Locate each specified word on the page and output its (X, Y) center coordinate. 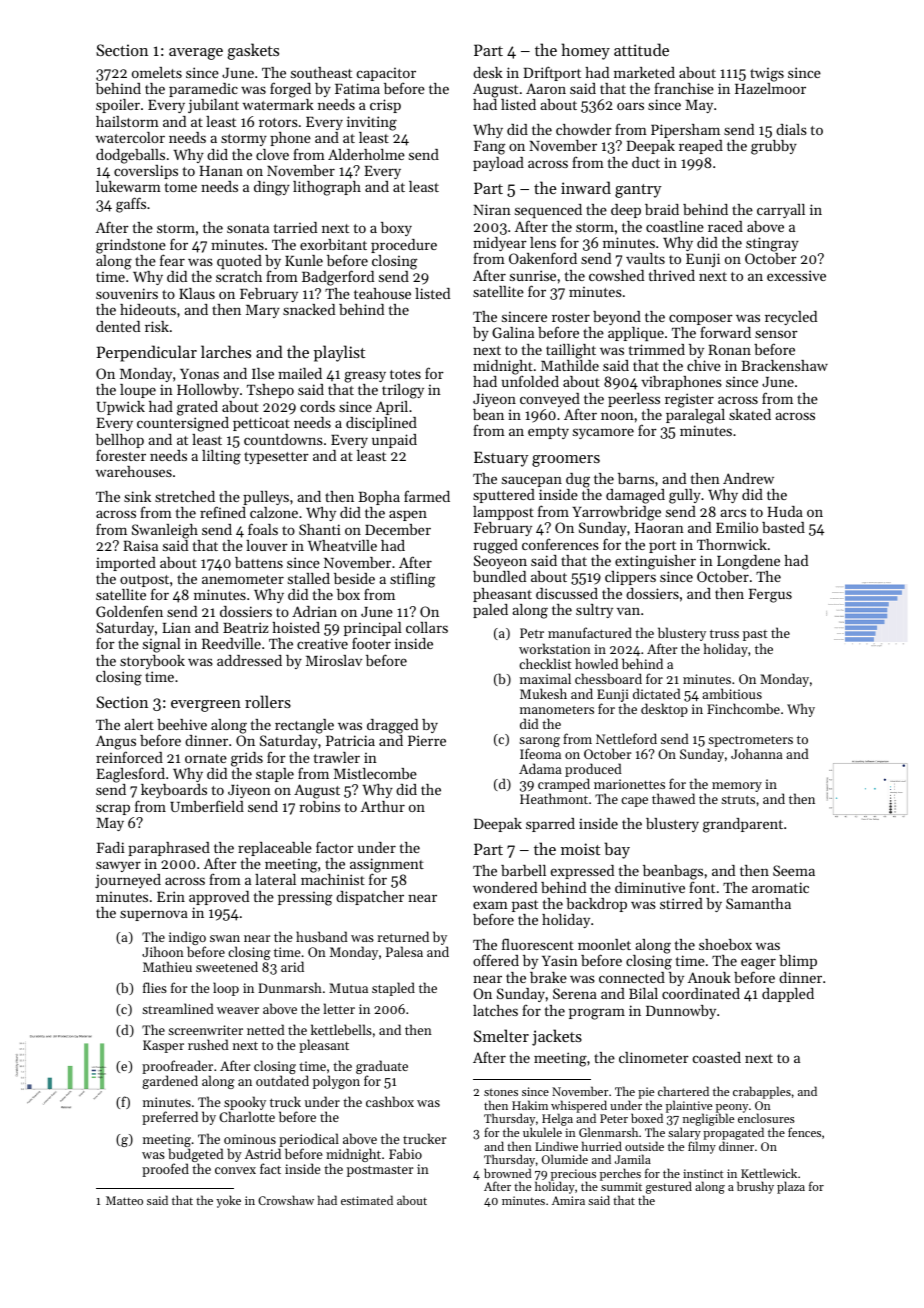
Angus (116, 742)
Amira (568, 1200)
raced (725, 226)
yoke (228, 1201)
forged (290, 90)
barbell (523, 870)
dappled (788, 995)
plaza (791, 1187)
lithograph (327, 188)
